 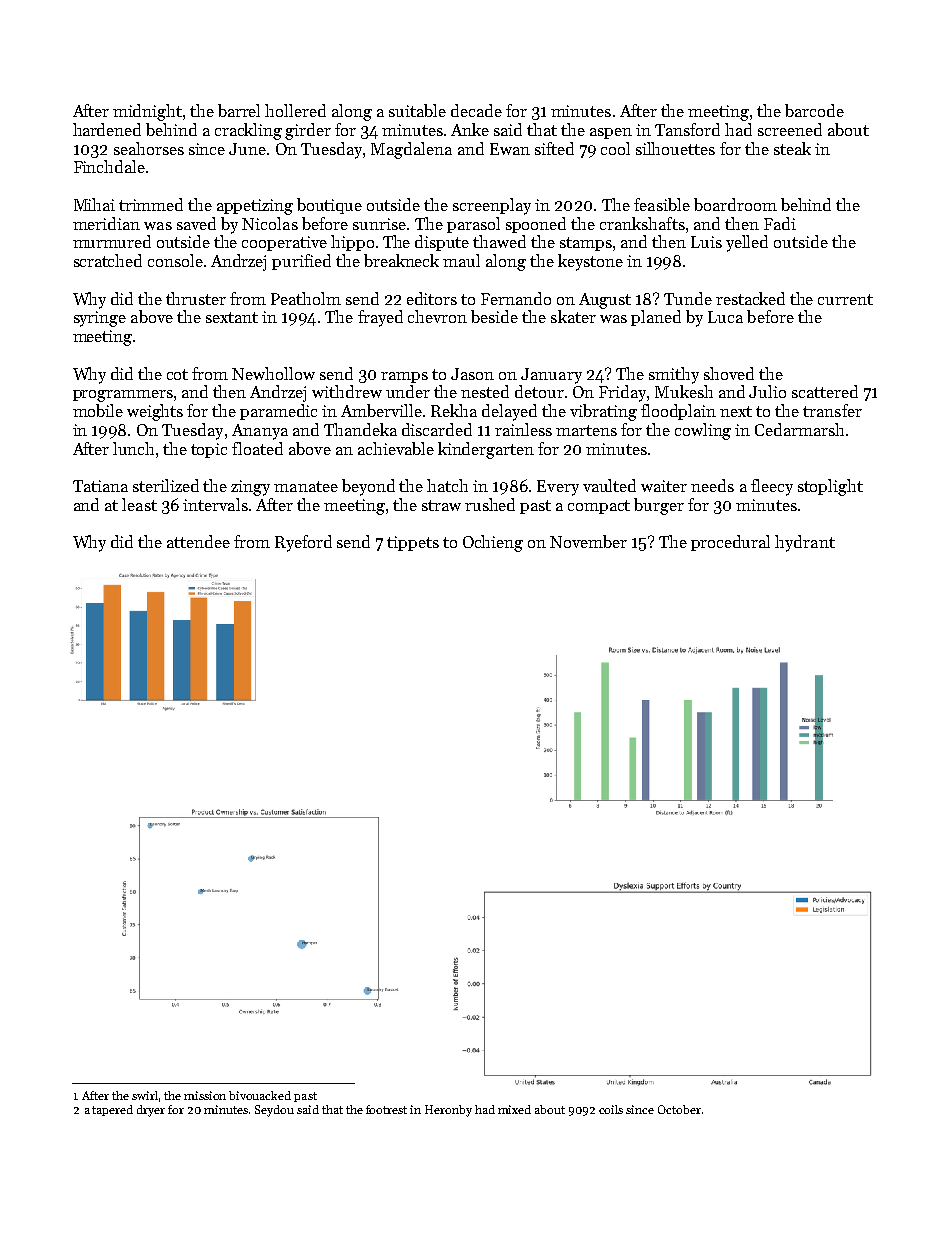 What do you see at coordinates (703, 431) in the screenshot?
I see `cowling` at bounding box center [703, 431].
